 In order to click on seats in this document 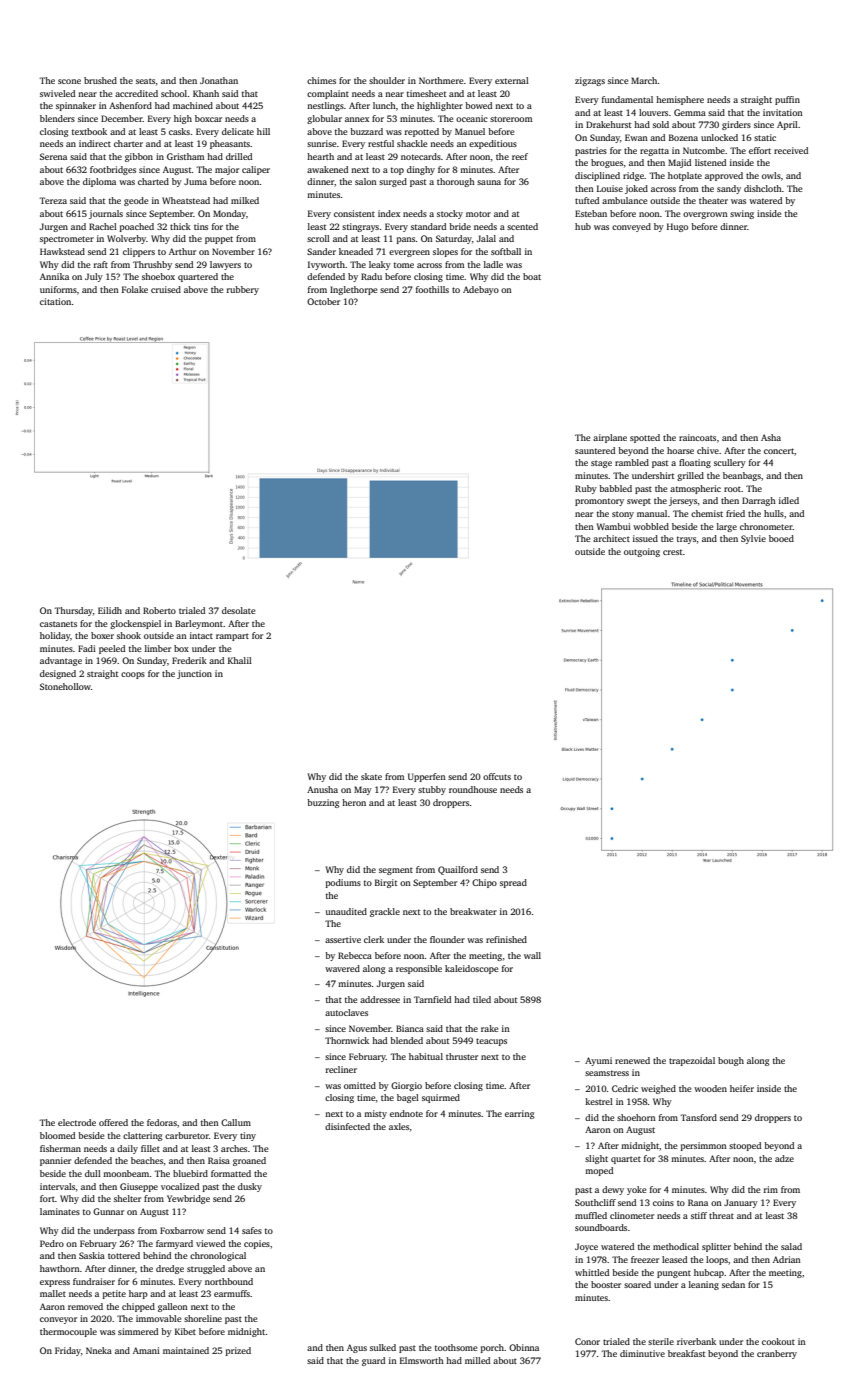, I will do `click(145, 81)`.
